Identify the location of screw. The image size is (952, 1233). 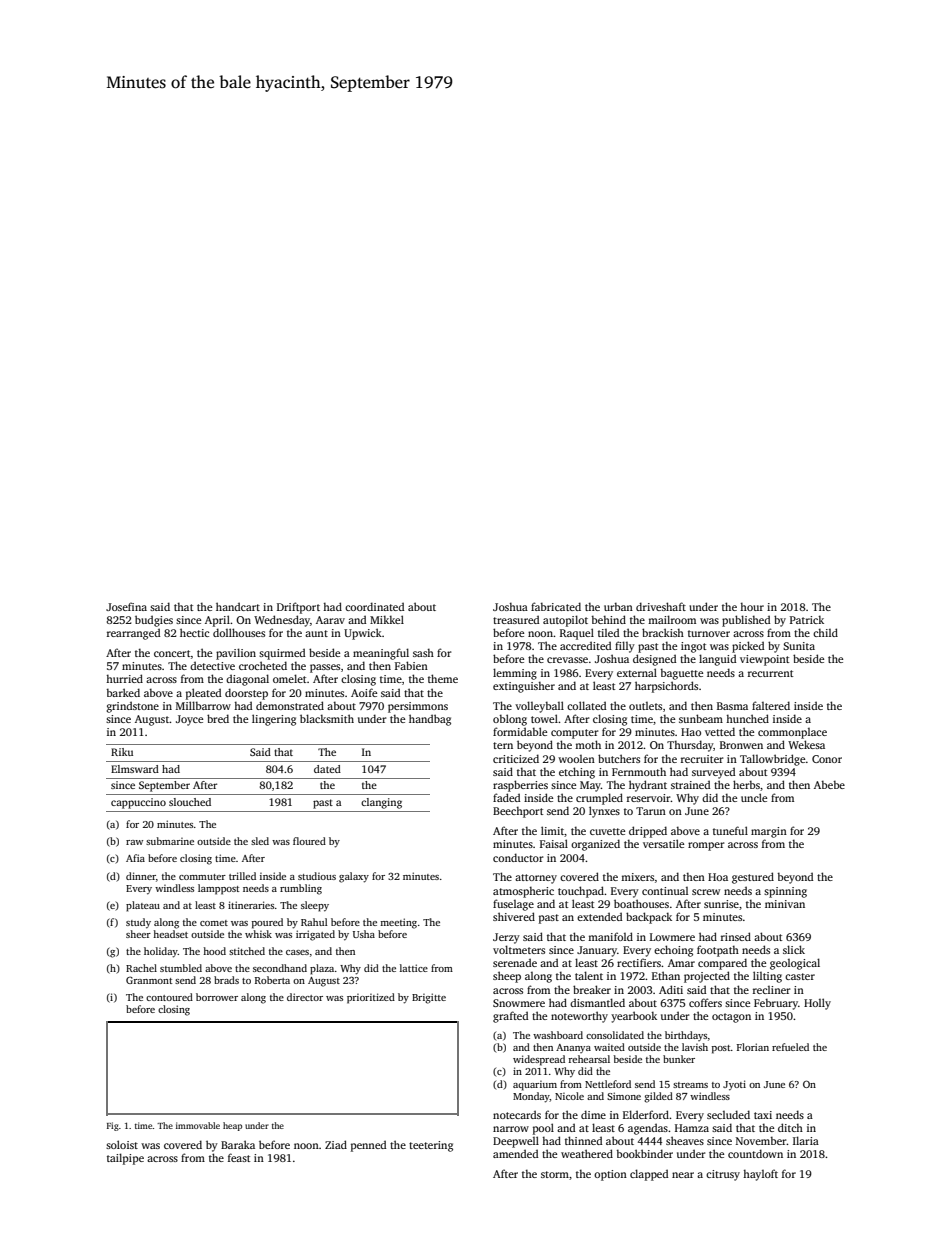
(706, 892).
